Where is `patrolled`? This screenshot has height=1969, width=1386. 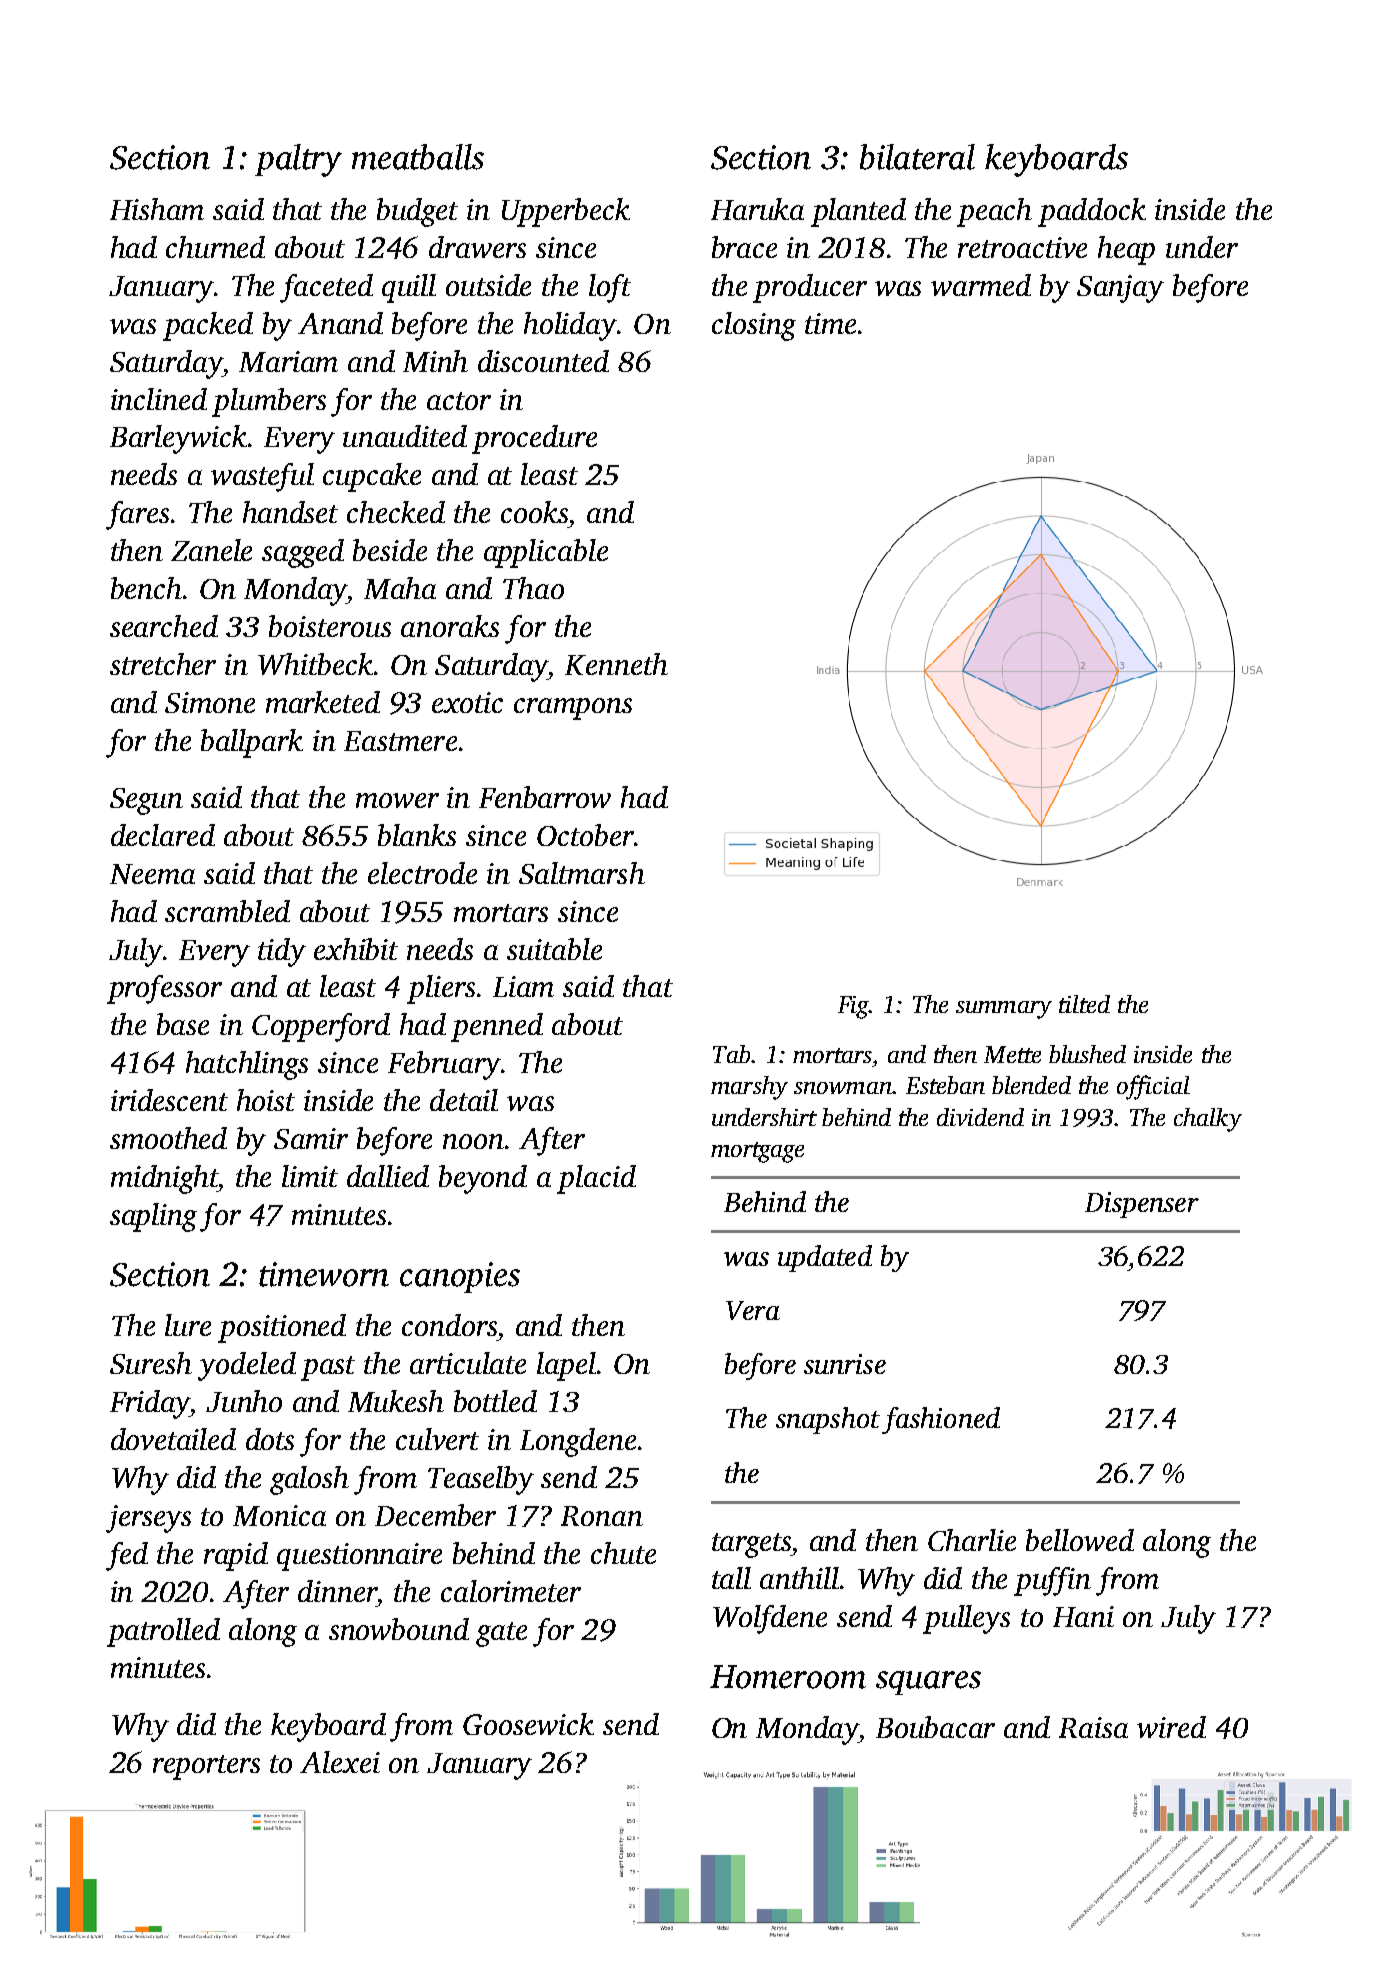
patrolled is located at coordinates (163, 1632).
